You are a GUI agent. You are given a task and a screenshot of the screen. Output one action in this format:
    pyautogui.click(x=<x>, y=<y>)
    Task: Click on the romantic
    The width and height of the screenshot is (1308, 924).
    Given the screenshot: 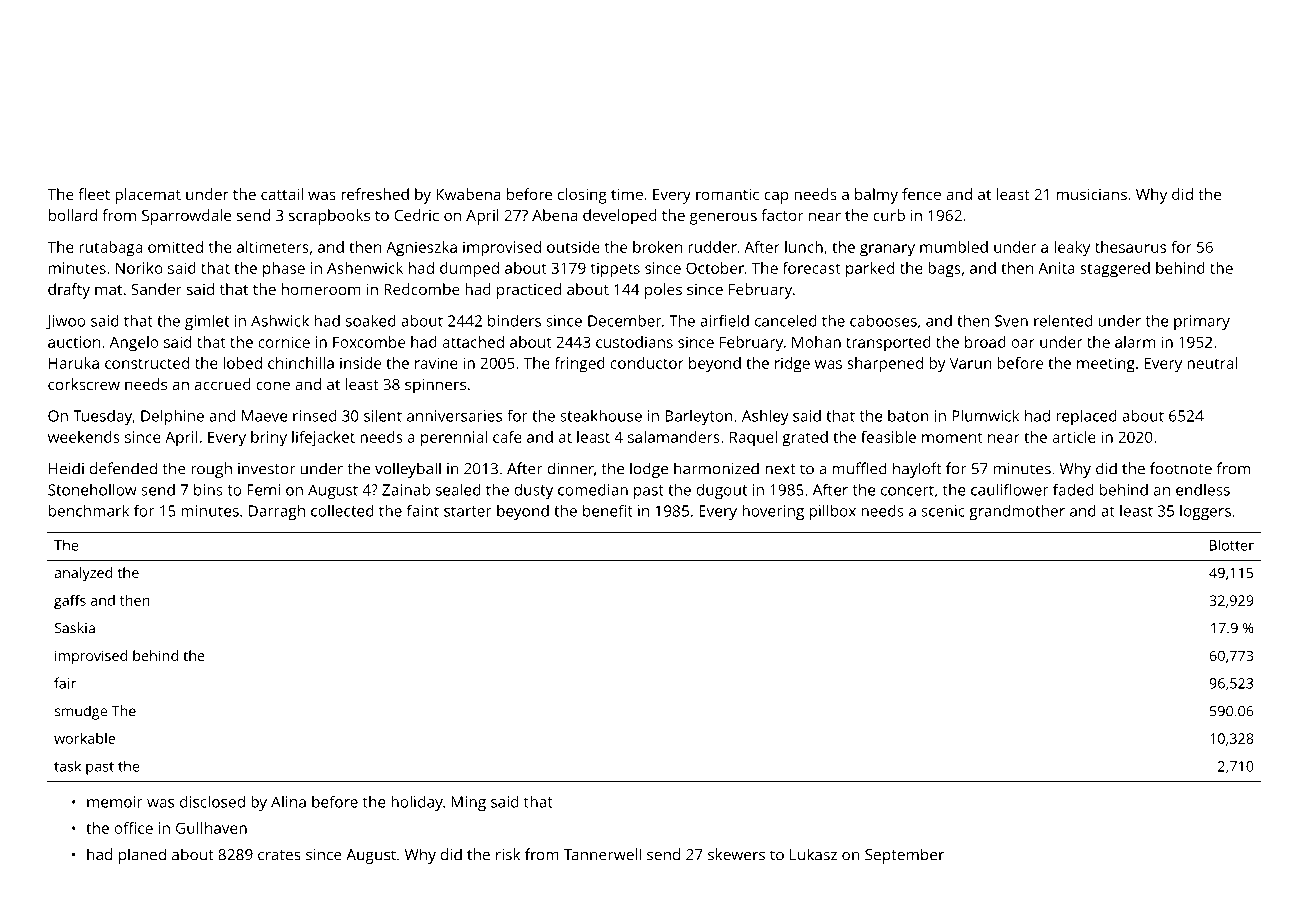 What is the action you would take?
    pyautogui.click(x=727, y=194)
